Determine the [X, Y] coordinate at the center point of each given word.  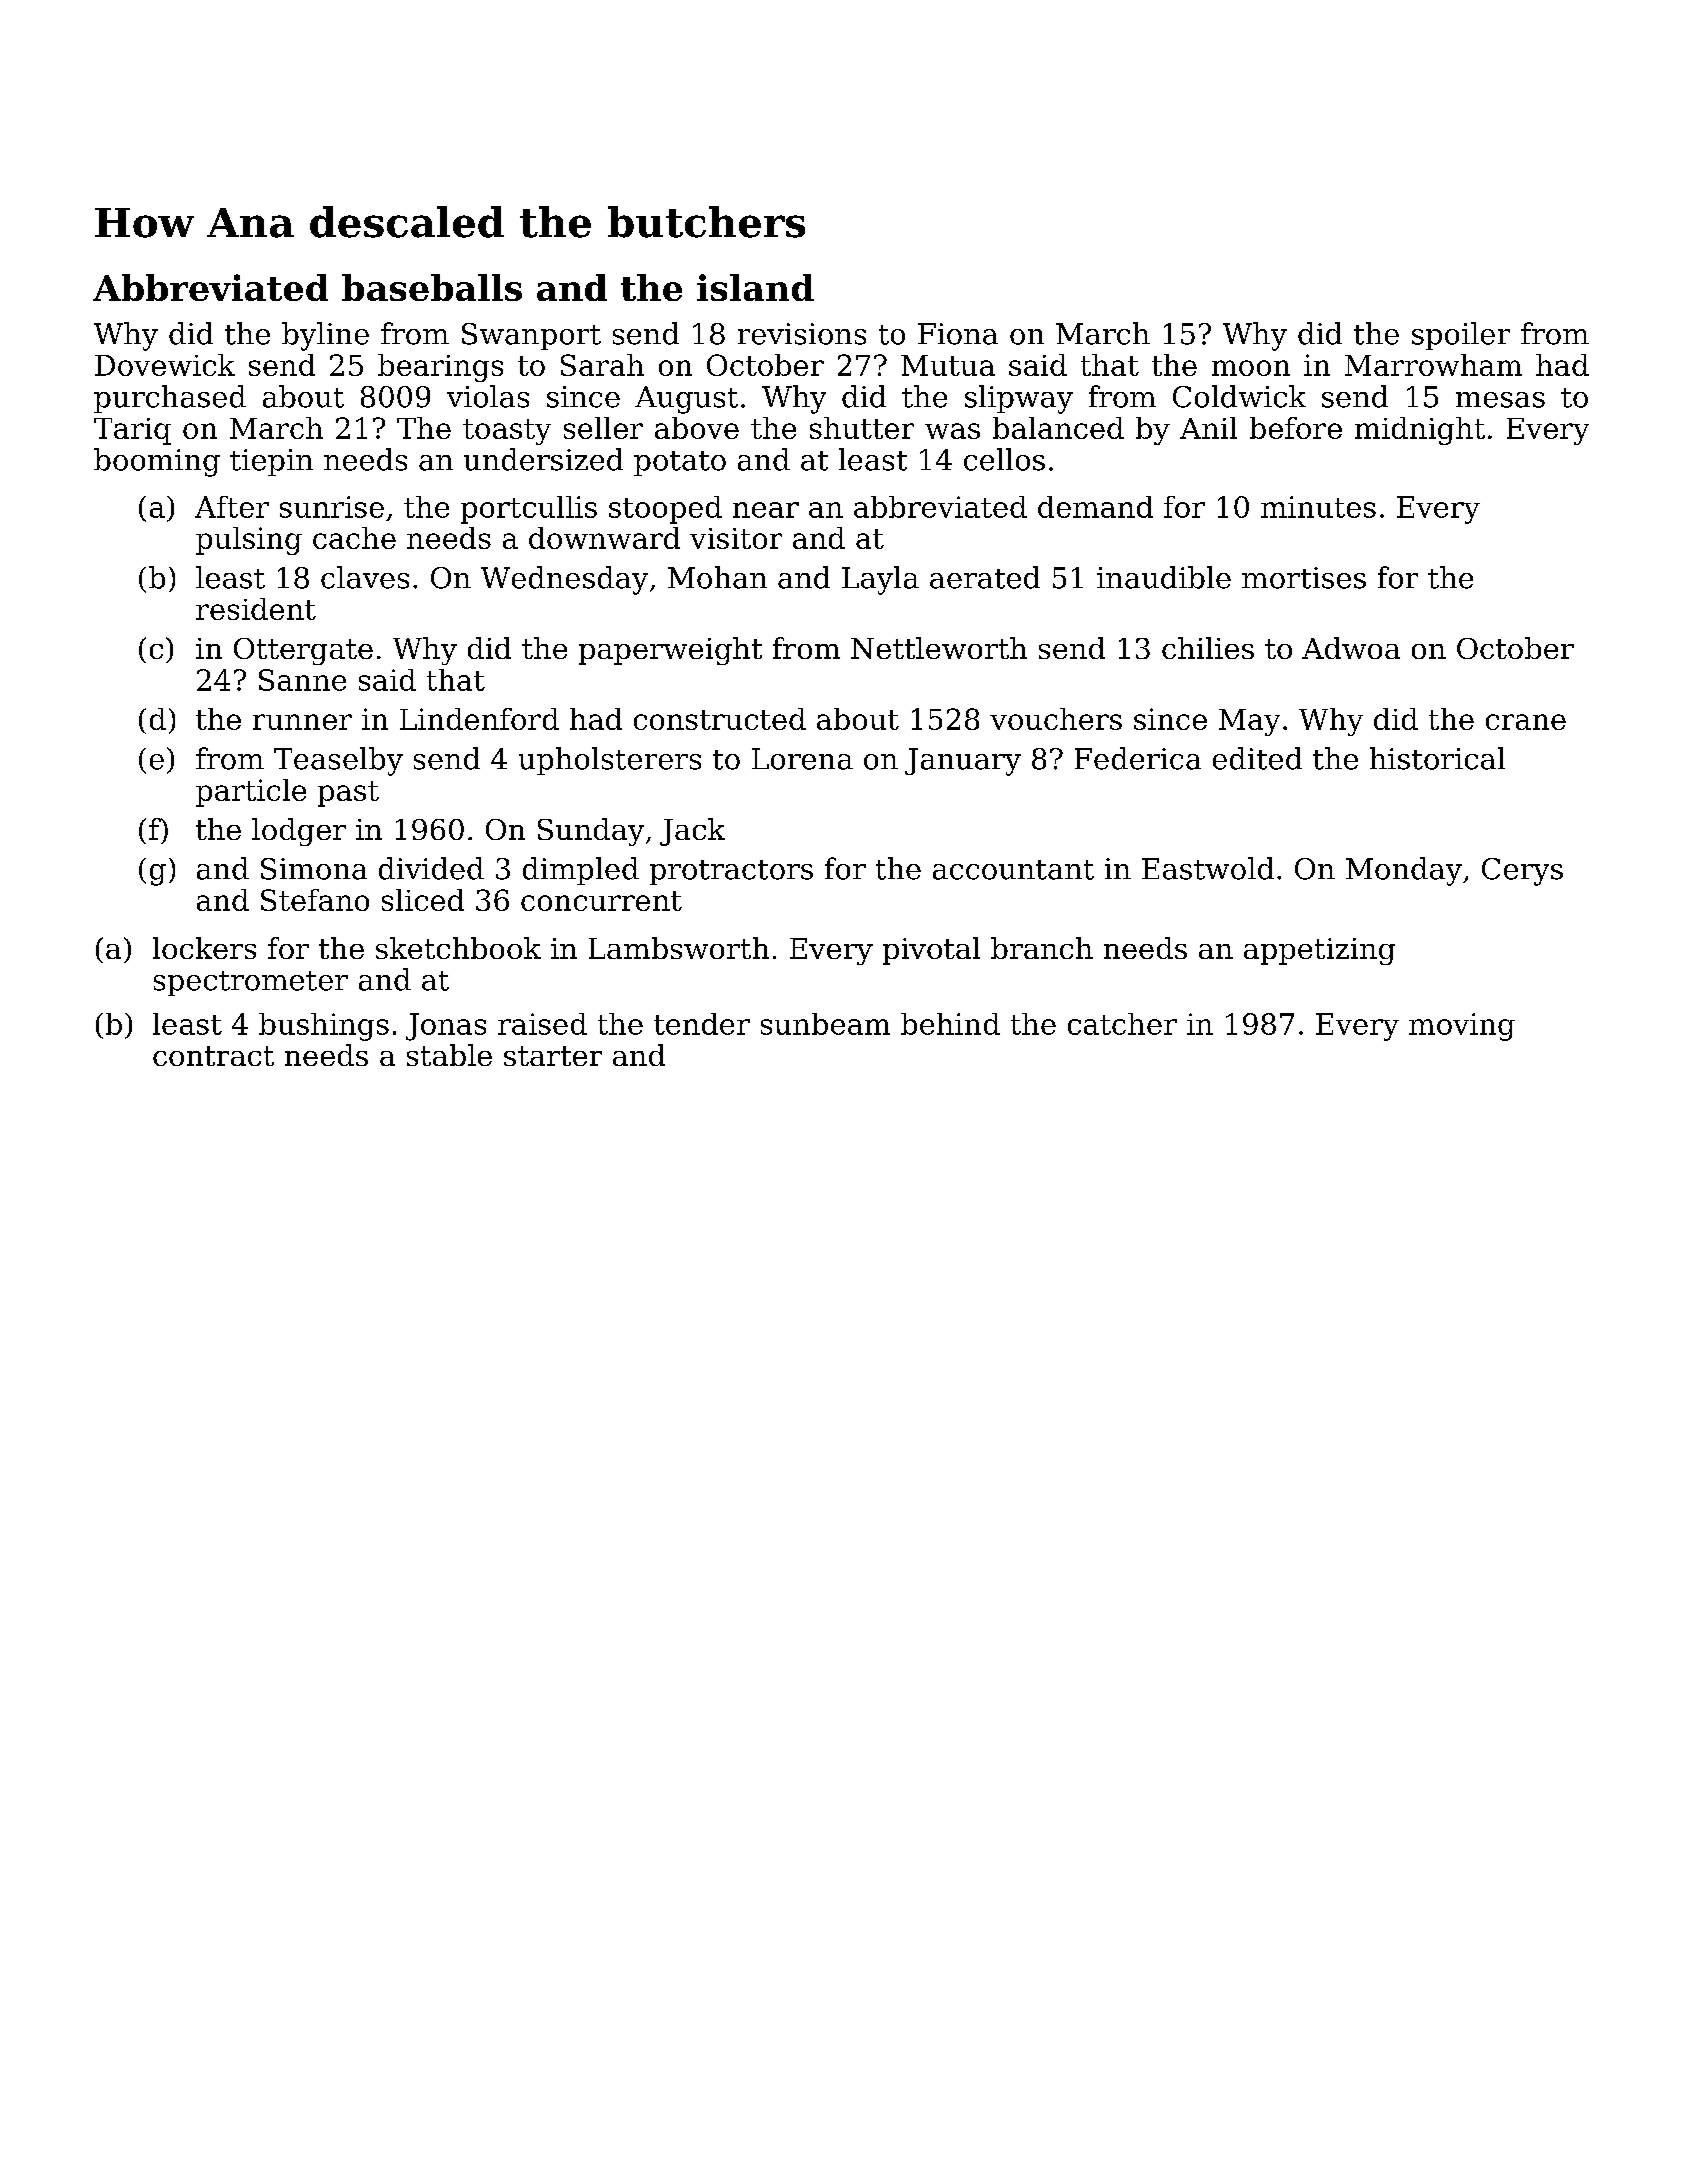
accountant [1013, 870]
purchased [170, 399]
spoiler [1461, 336]
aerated [985, 577]
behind [950, 1024]
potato [680, 463]
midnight [1420, 431]
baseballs [432, 287]
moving [1462, 1027]
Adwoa [1351, 648]
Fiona [958, 334]
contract [213, 1056]
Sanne [302, 680]
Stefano [315, 900]
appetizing [1319, 951]
